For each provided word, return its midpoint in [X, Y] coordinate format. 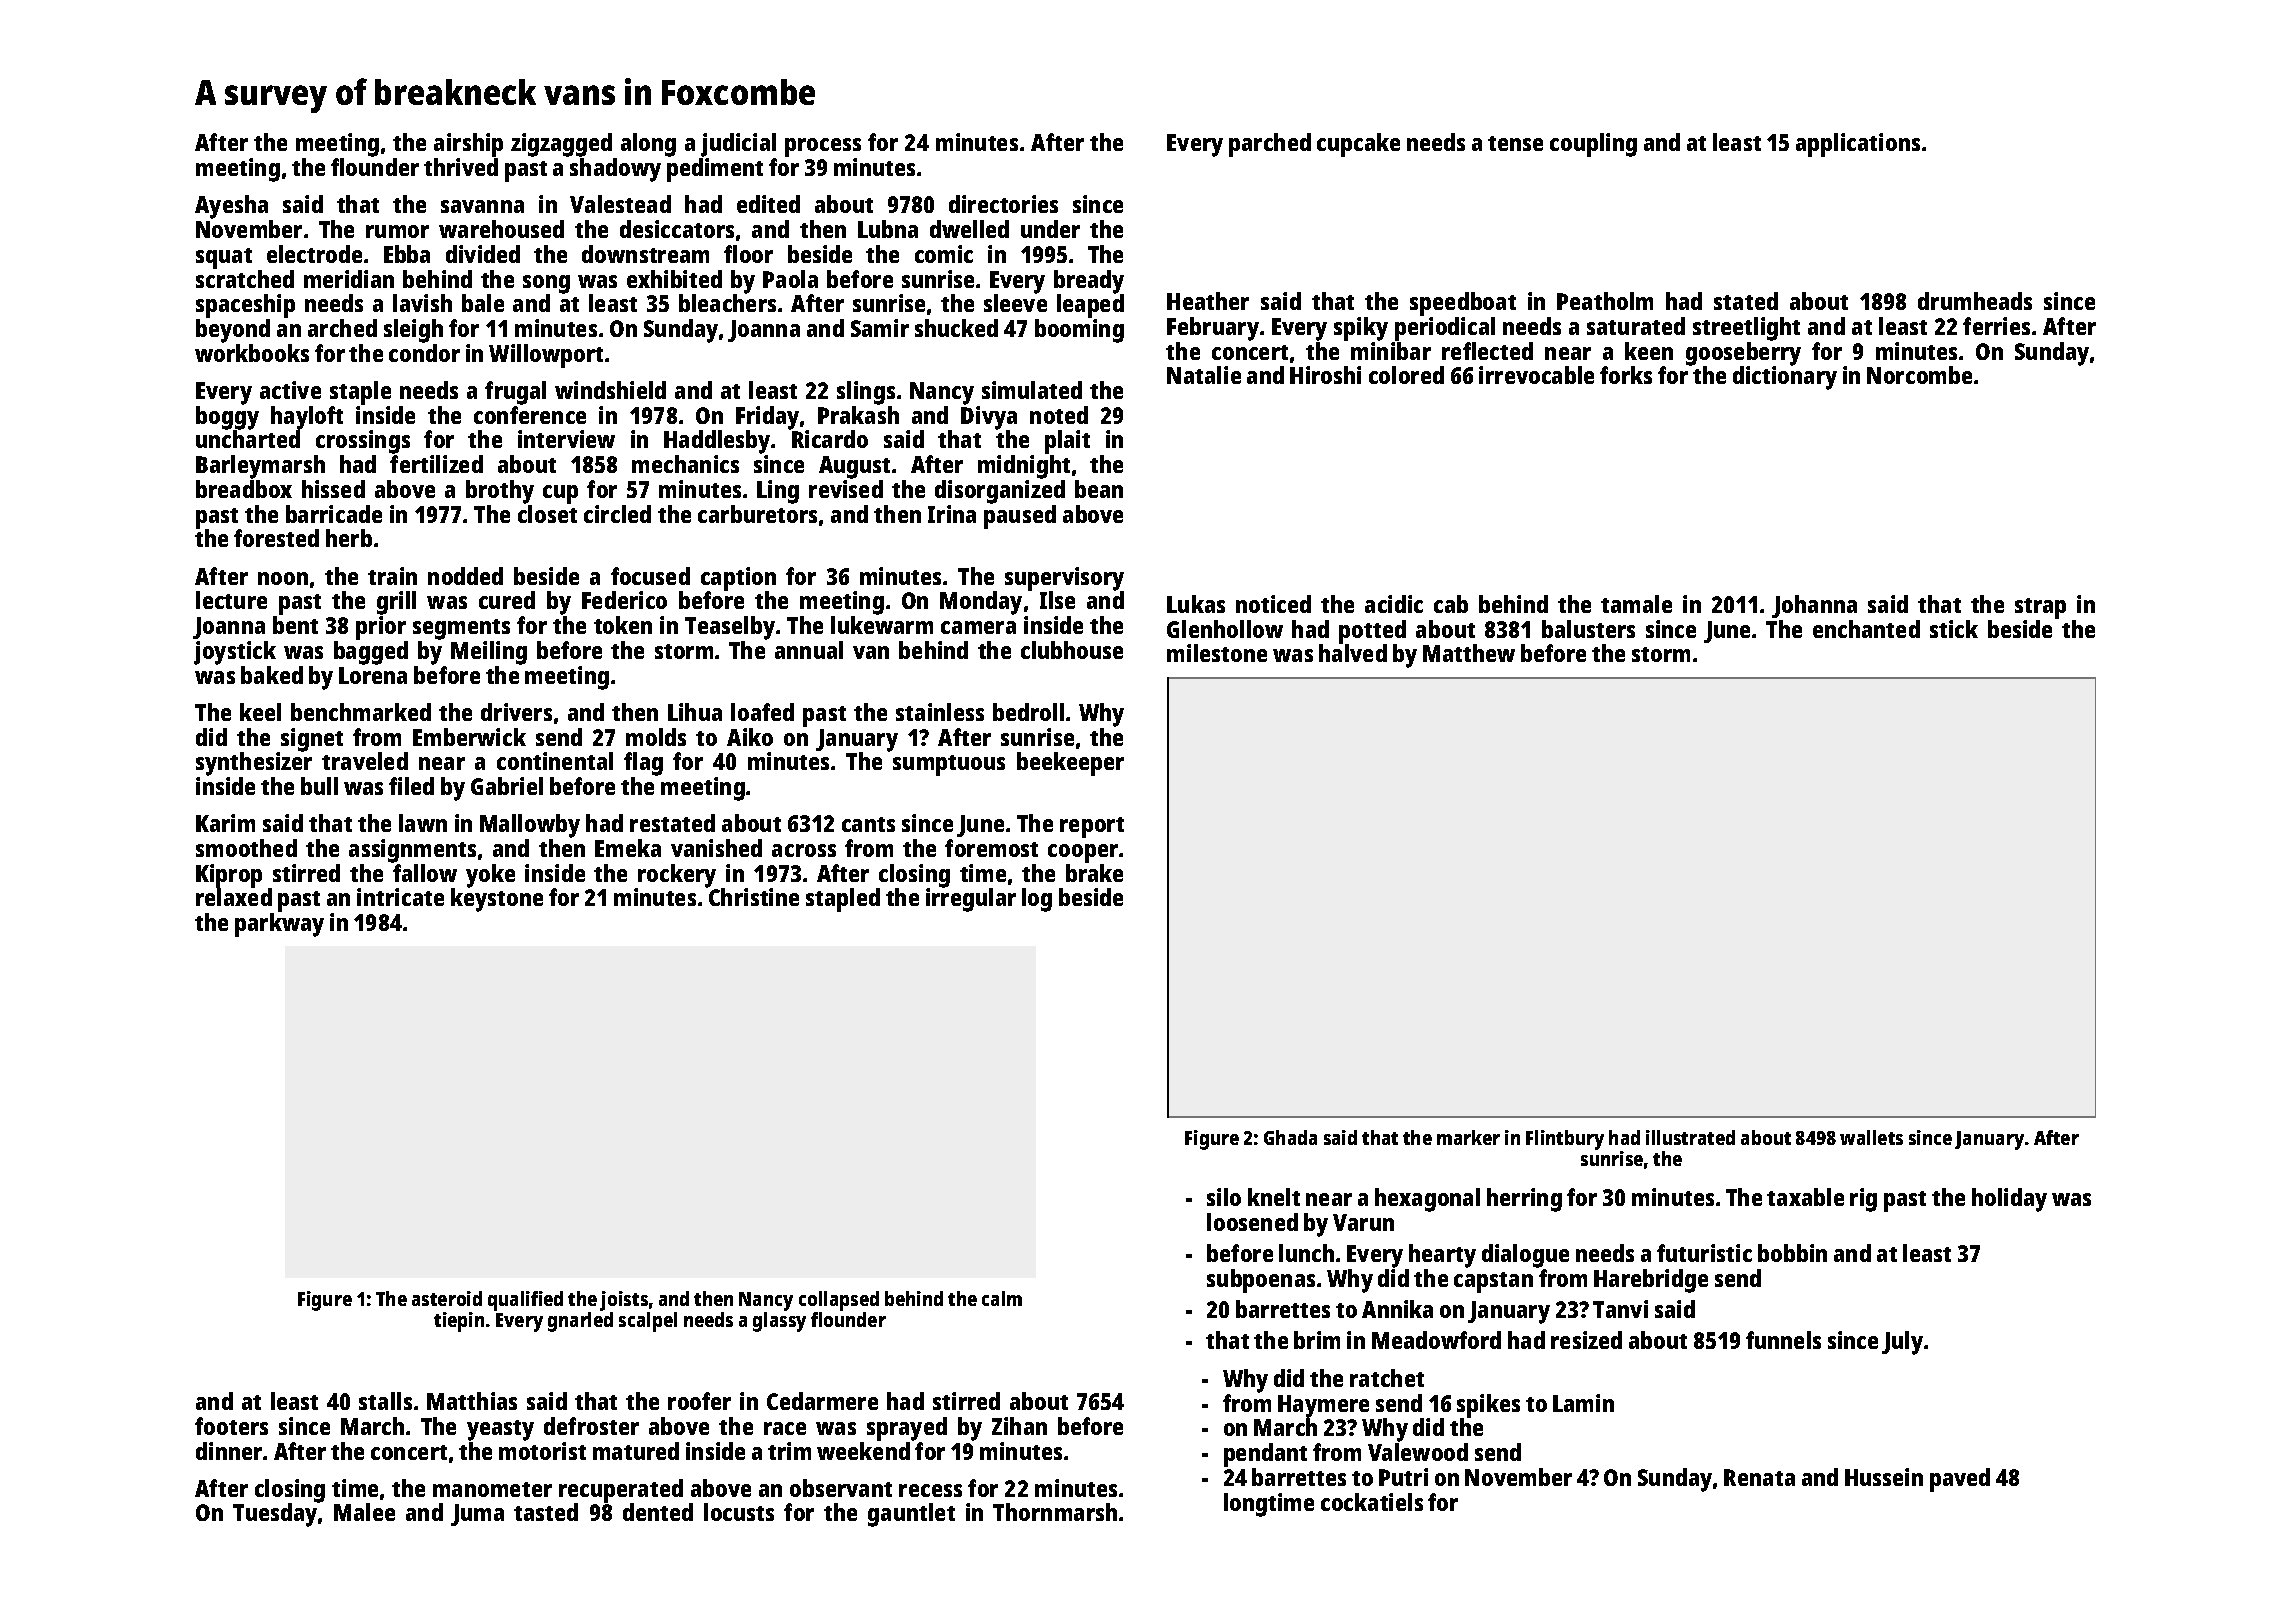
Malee [364, 1512]
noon [283, 578]
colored [1406, 375]
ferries [1996, 326]
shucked [956, 328]
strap [2040, 608]
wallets [1871, 1137]
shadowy [615, 170]
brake [1094, 873]
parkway [279, 925]
